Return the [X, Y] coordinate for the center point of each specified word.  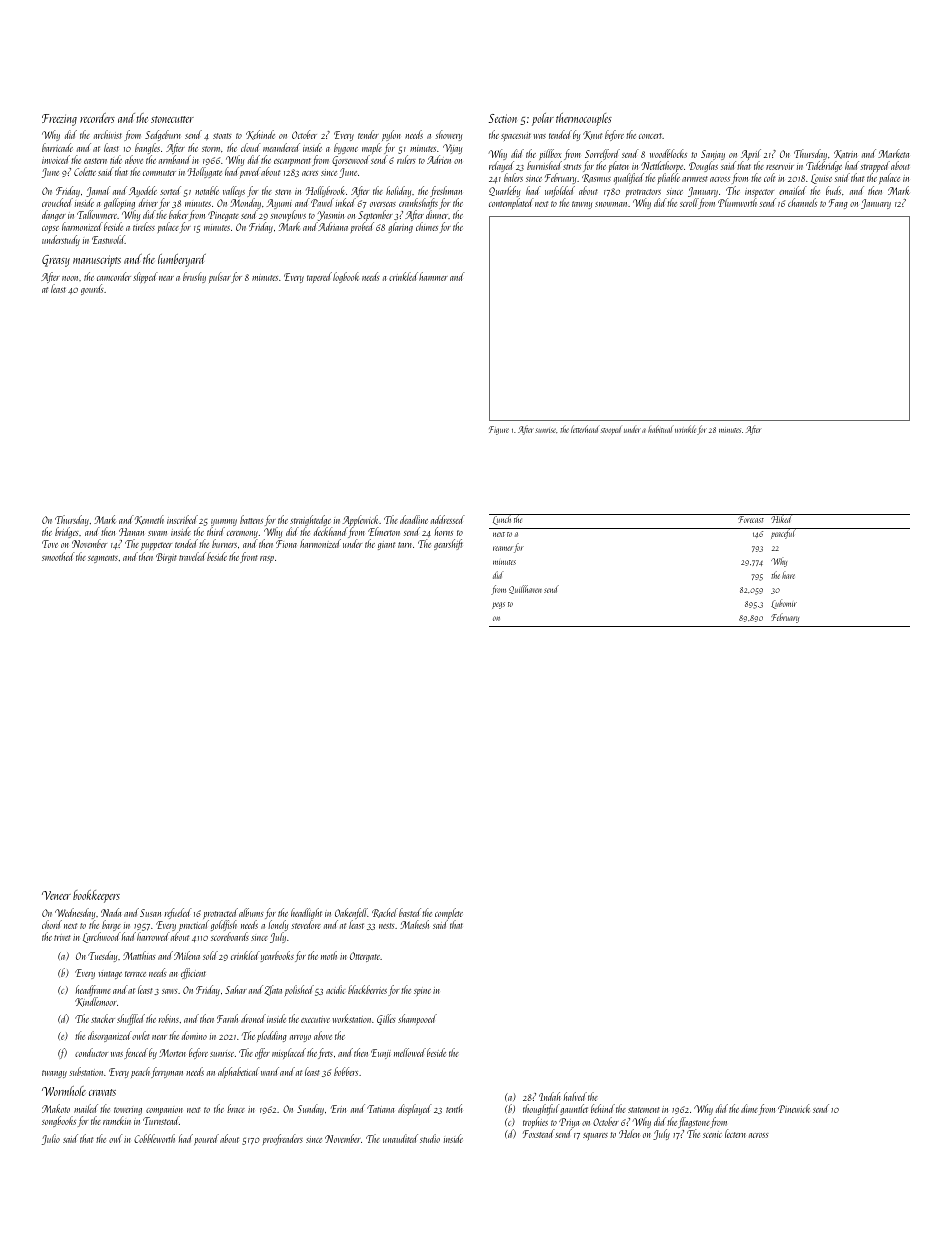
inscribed [182, 519]
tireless [144, 226]
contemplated [511, 203]
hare [788, 575]
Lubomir [784, 604]
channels [802, 202]
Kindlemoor [96, 1002]
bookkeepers [96, 896]
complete [449, 913]
